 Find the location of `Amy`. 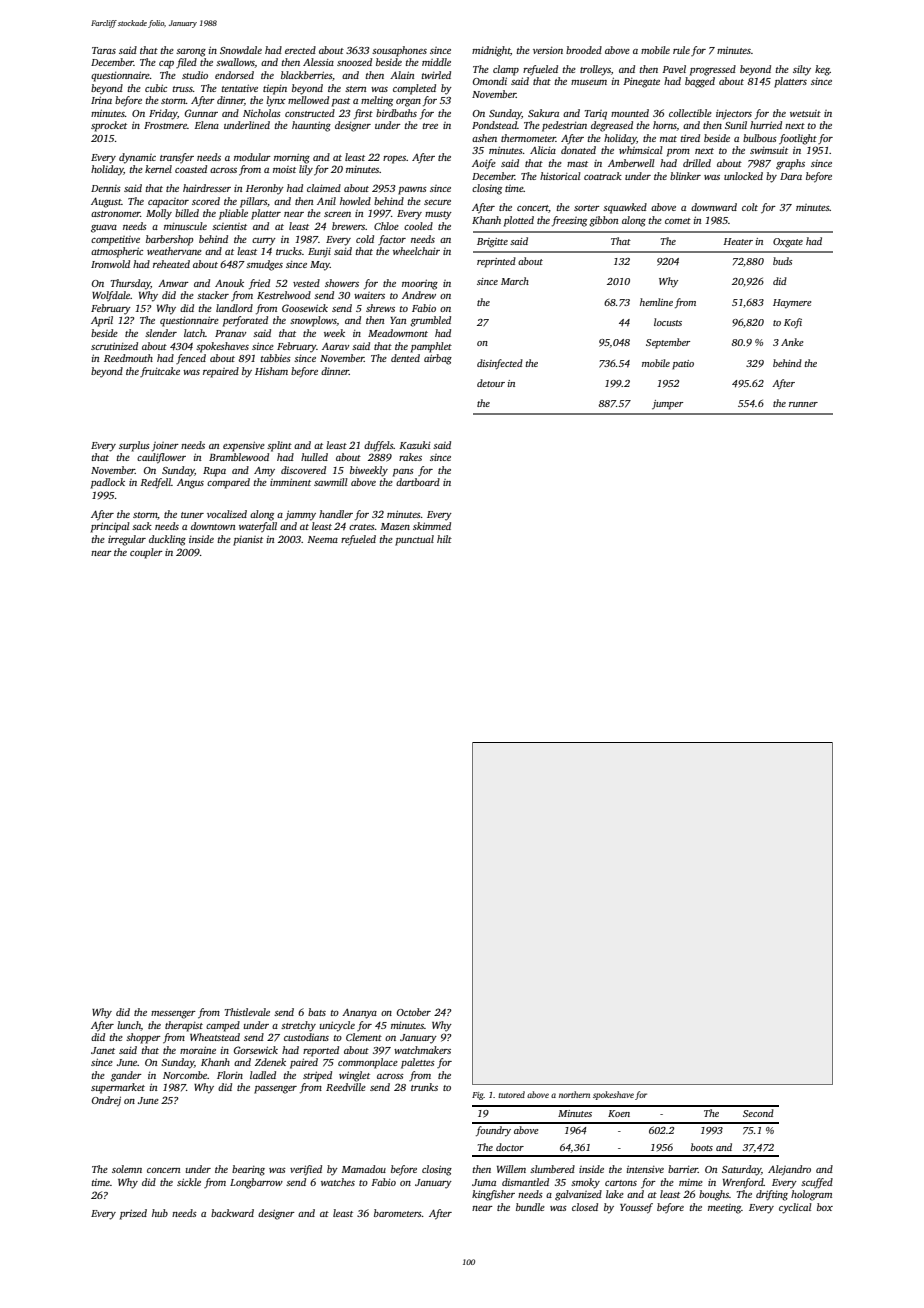

Amy is located at coordinates (264, 472).
